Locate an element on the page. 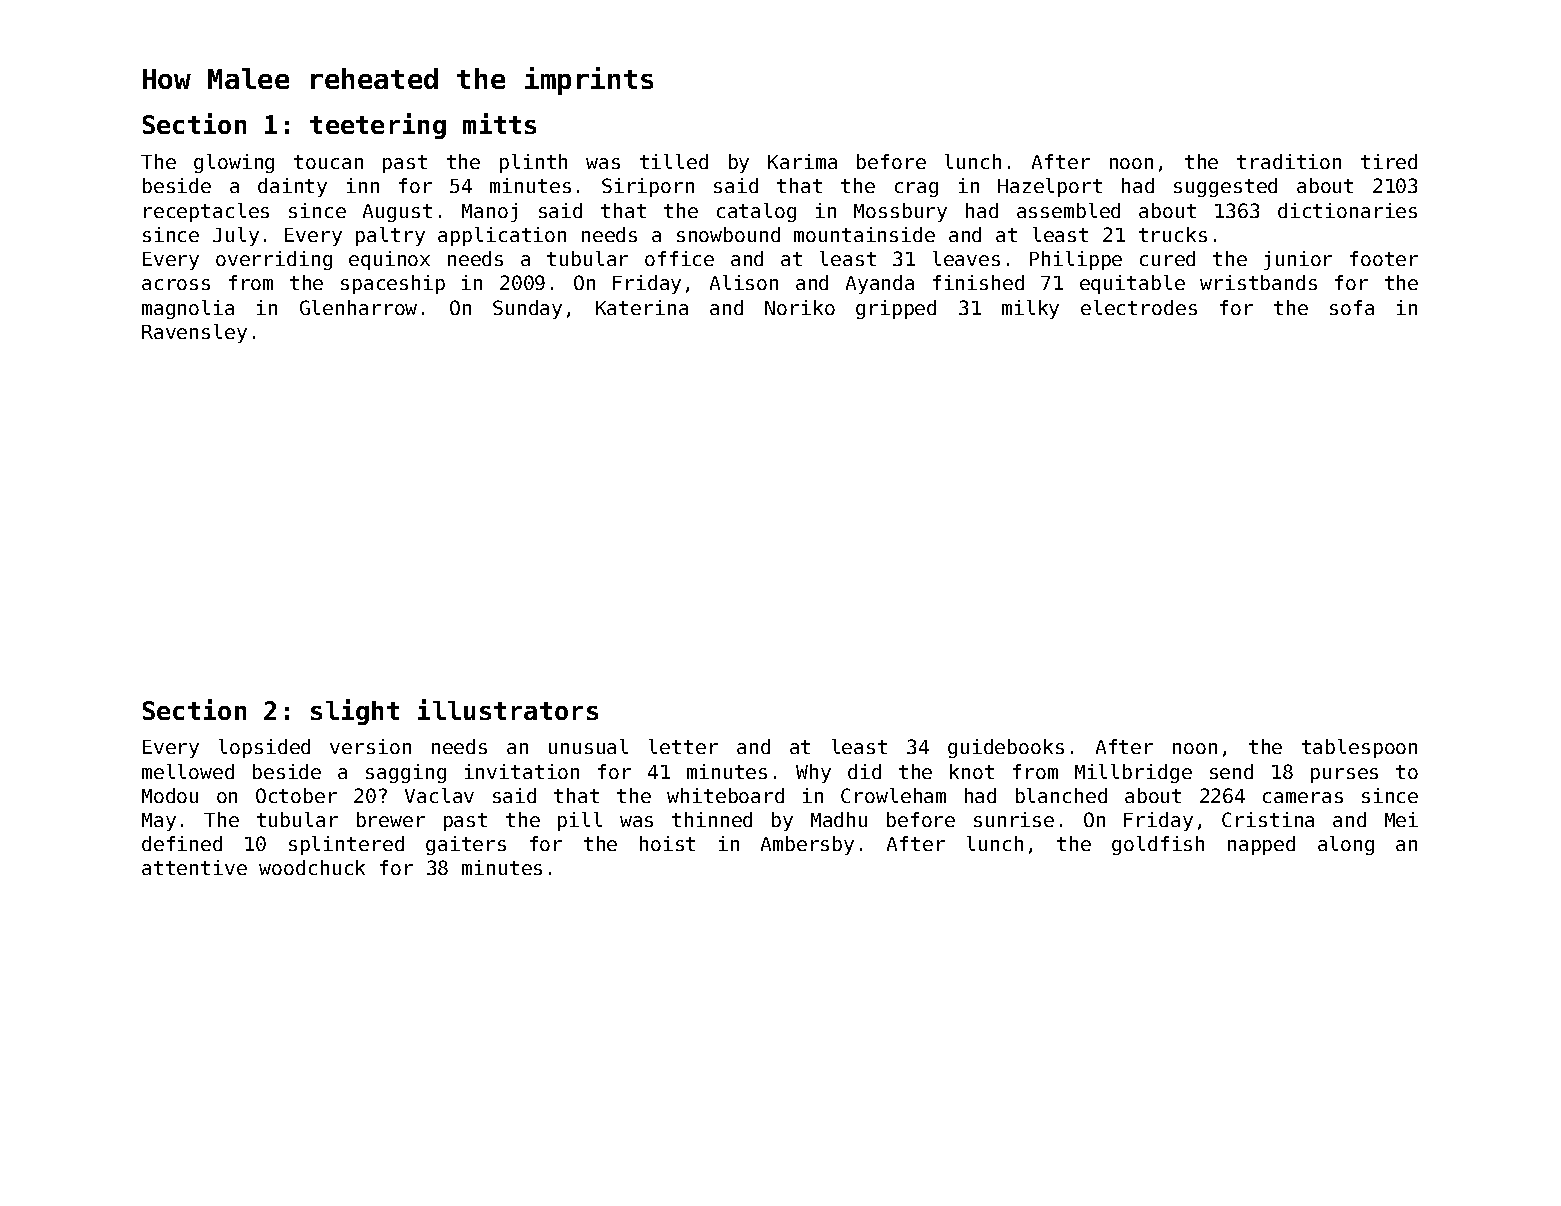 This page has height=1206, width=1561. slight is located at coordinates (355, 712).
